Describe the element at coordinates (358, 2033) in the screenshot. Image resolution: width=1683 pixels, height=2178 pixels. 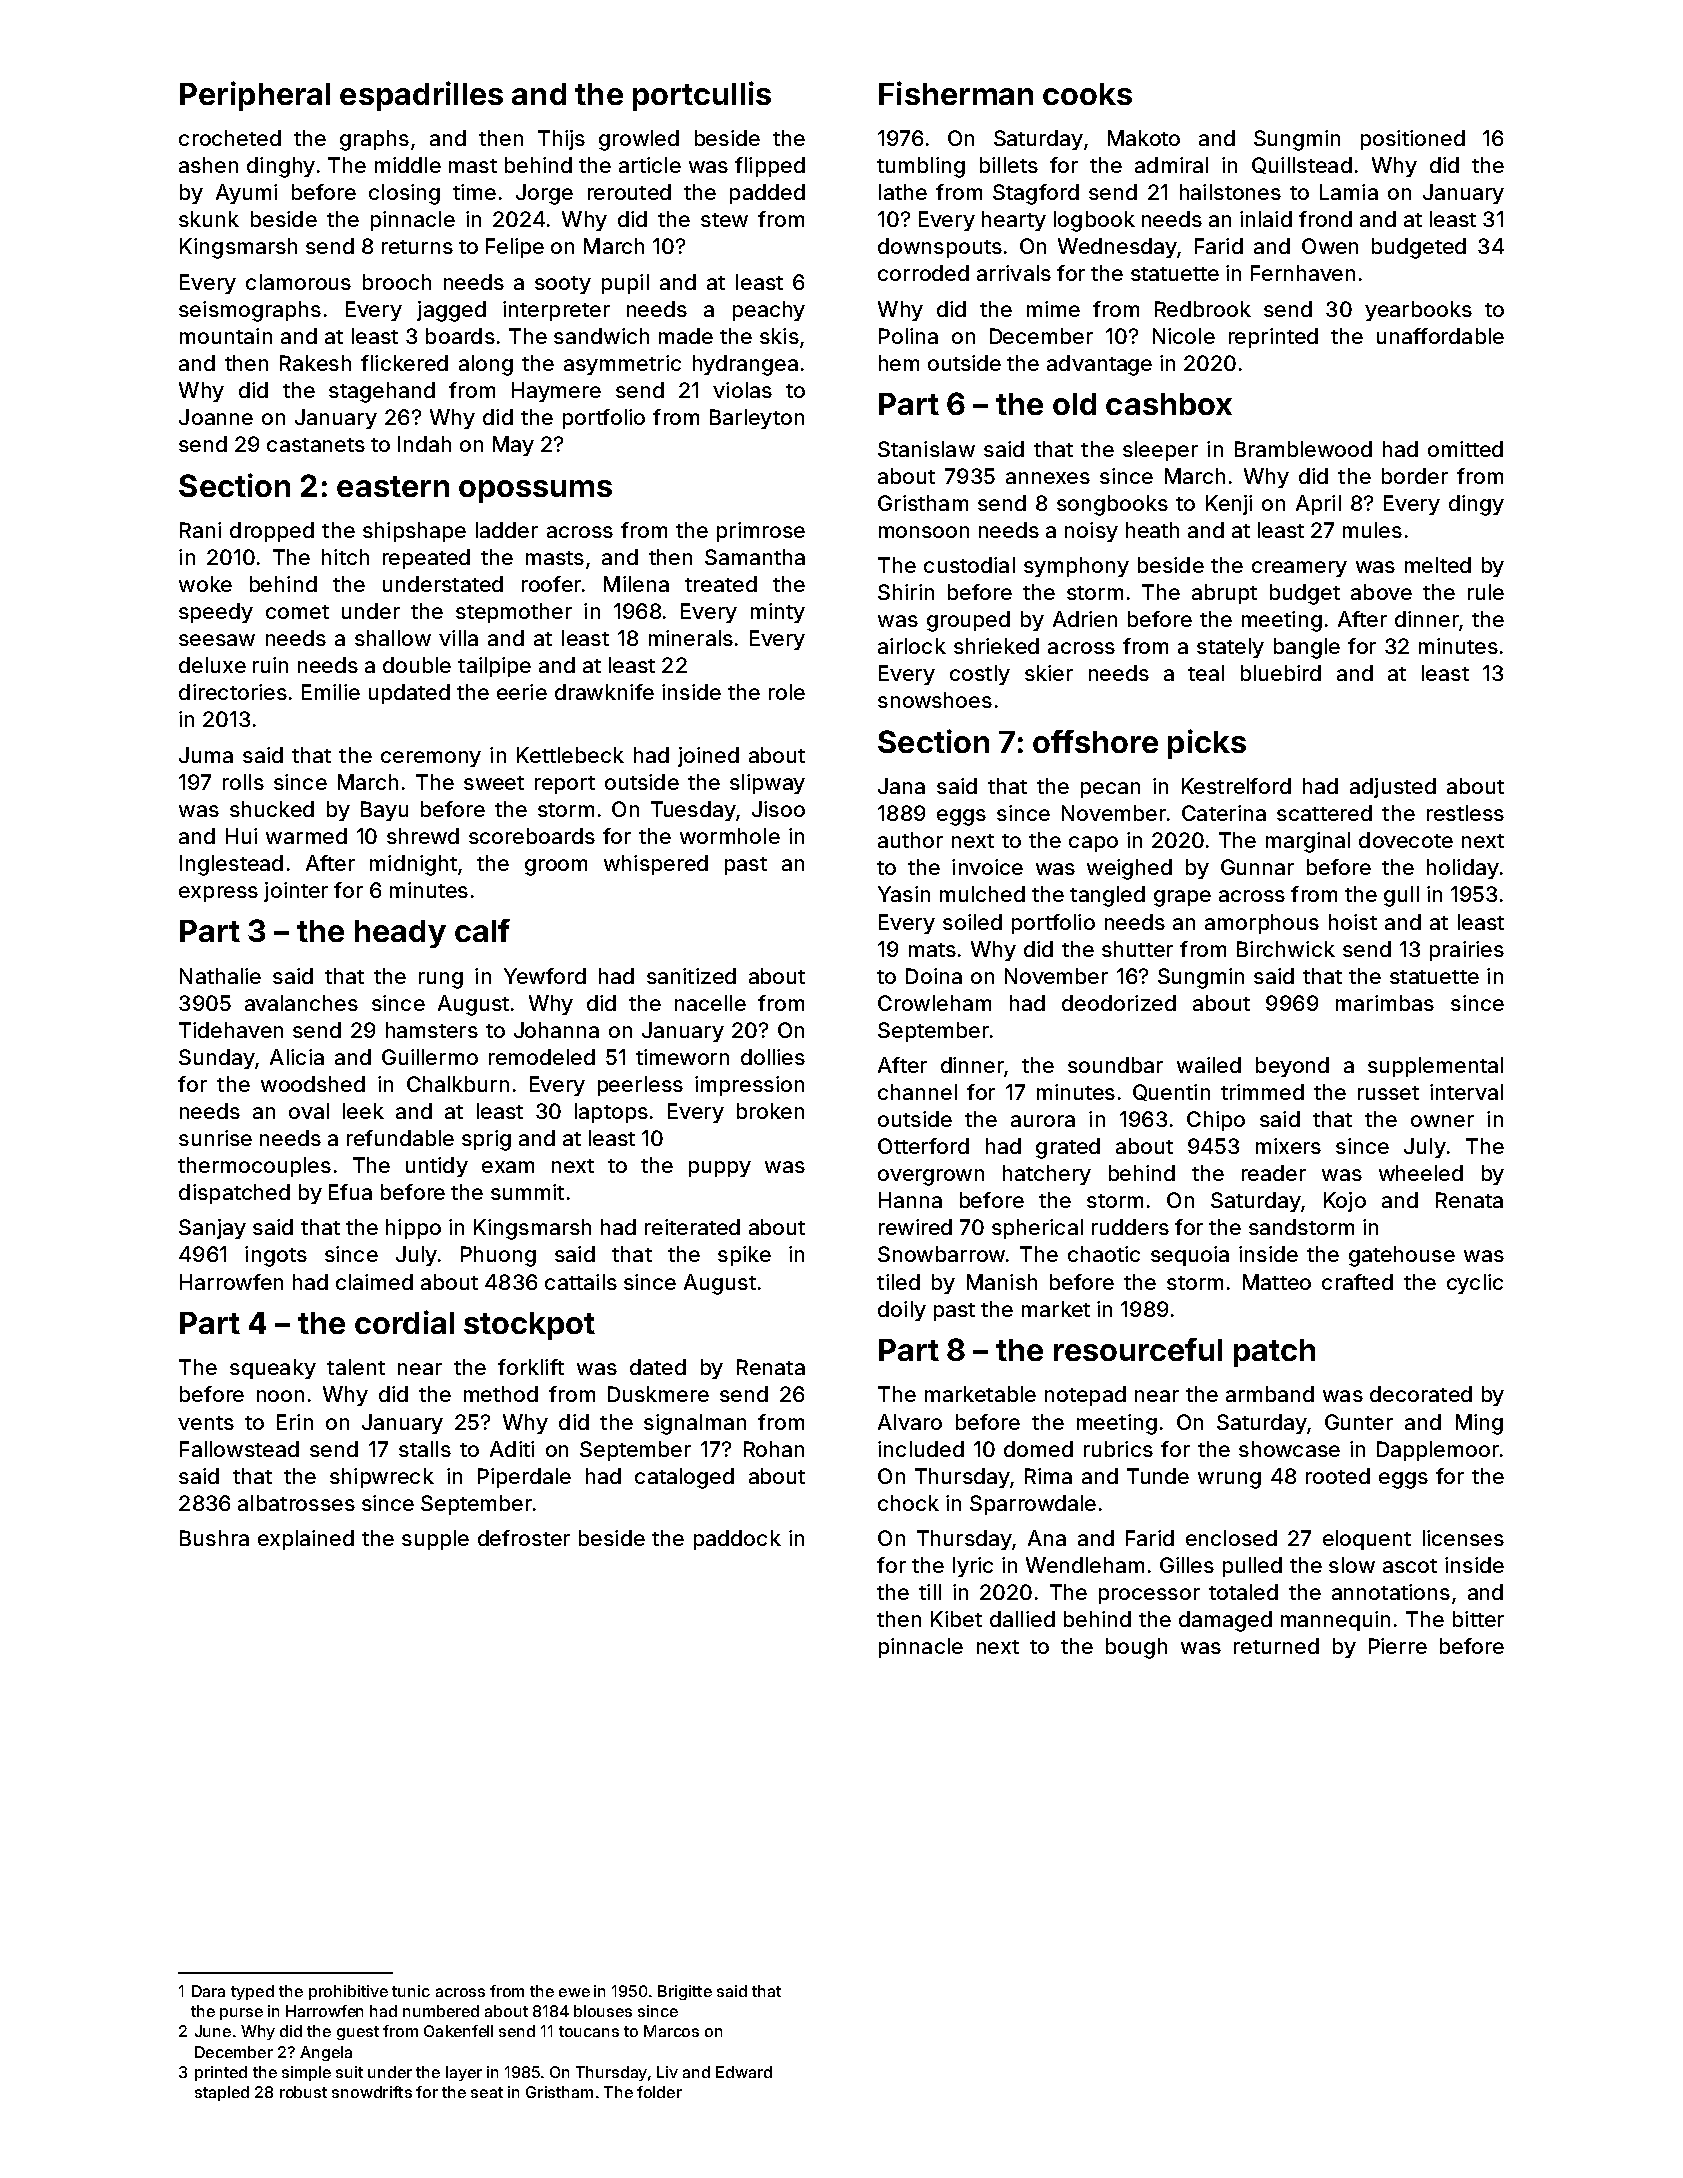
I see `guest` at that location.
